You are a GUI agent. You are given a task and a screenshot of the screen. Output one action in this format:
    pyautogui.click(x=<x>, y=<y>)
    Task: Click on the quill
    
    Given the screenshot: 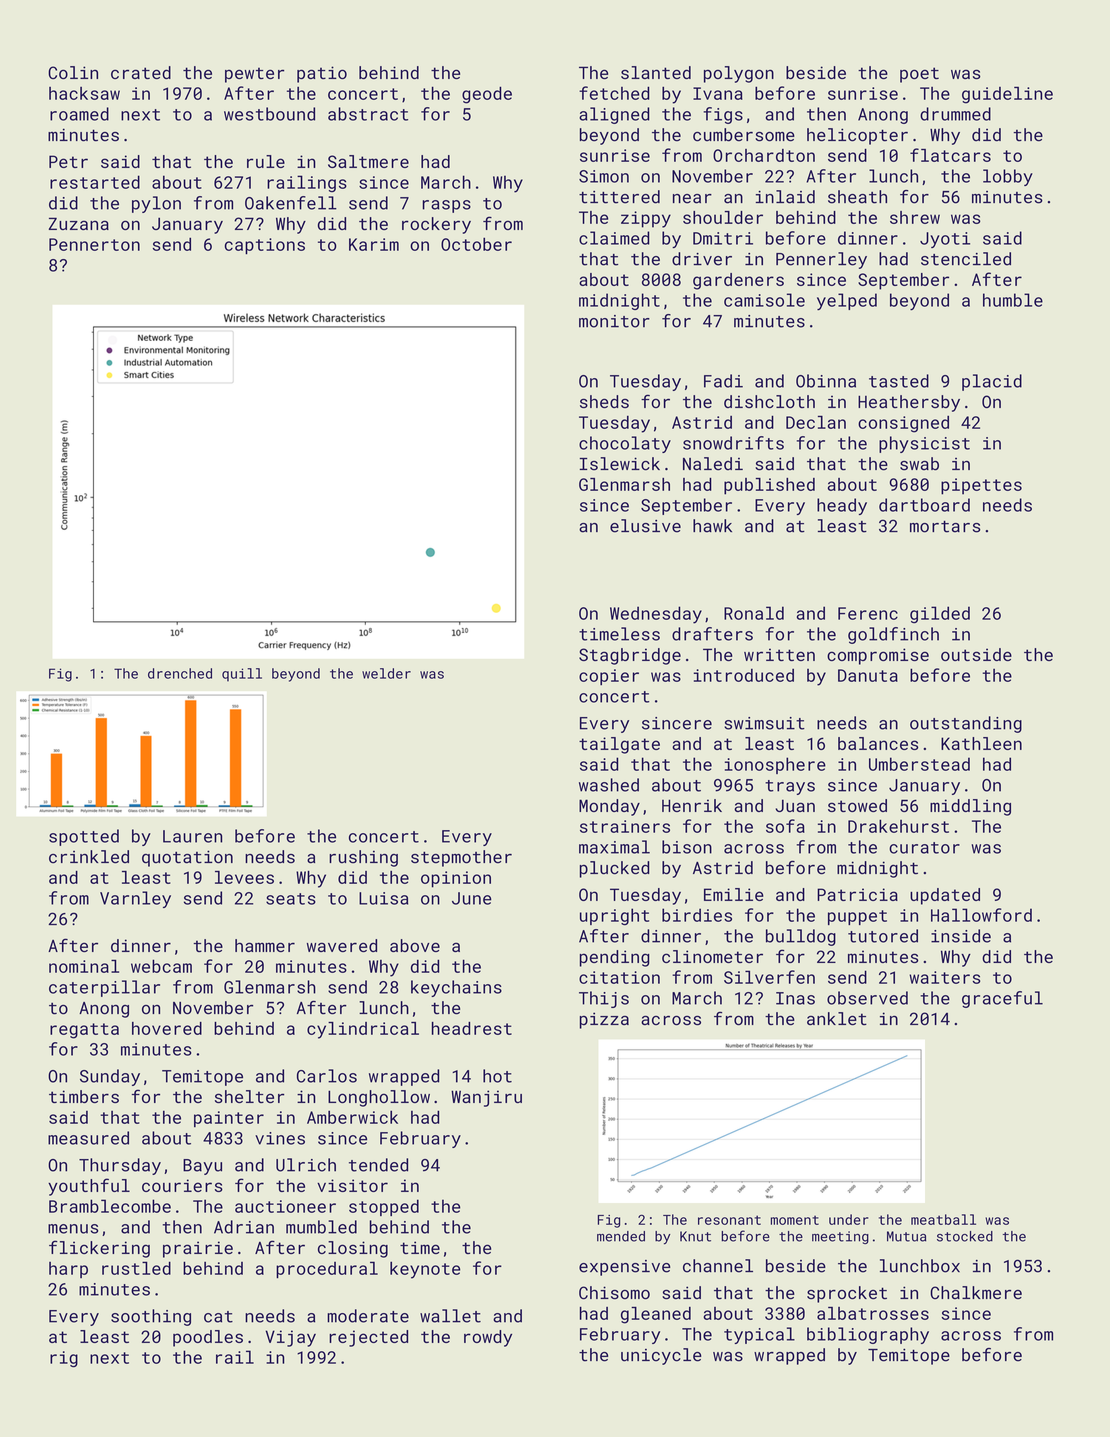 What is the action you would take?
    pyautogui.click(x=242, y=675)
